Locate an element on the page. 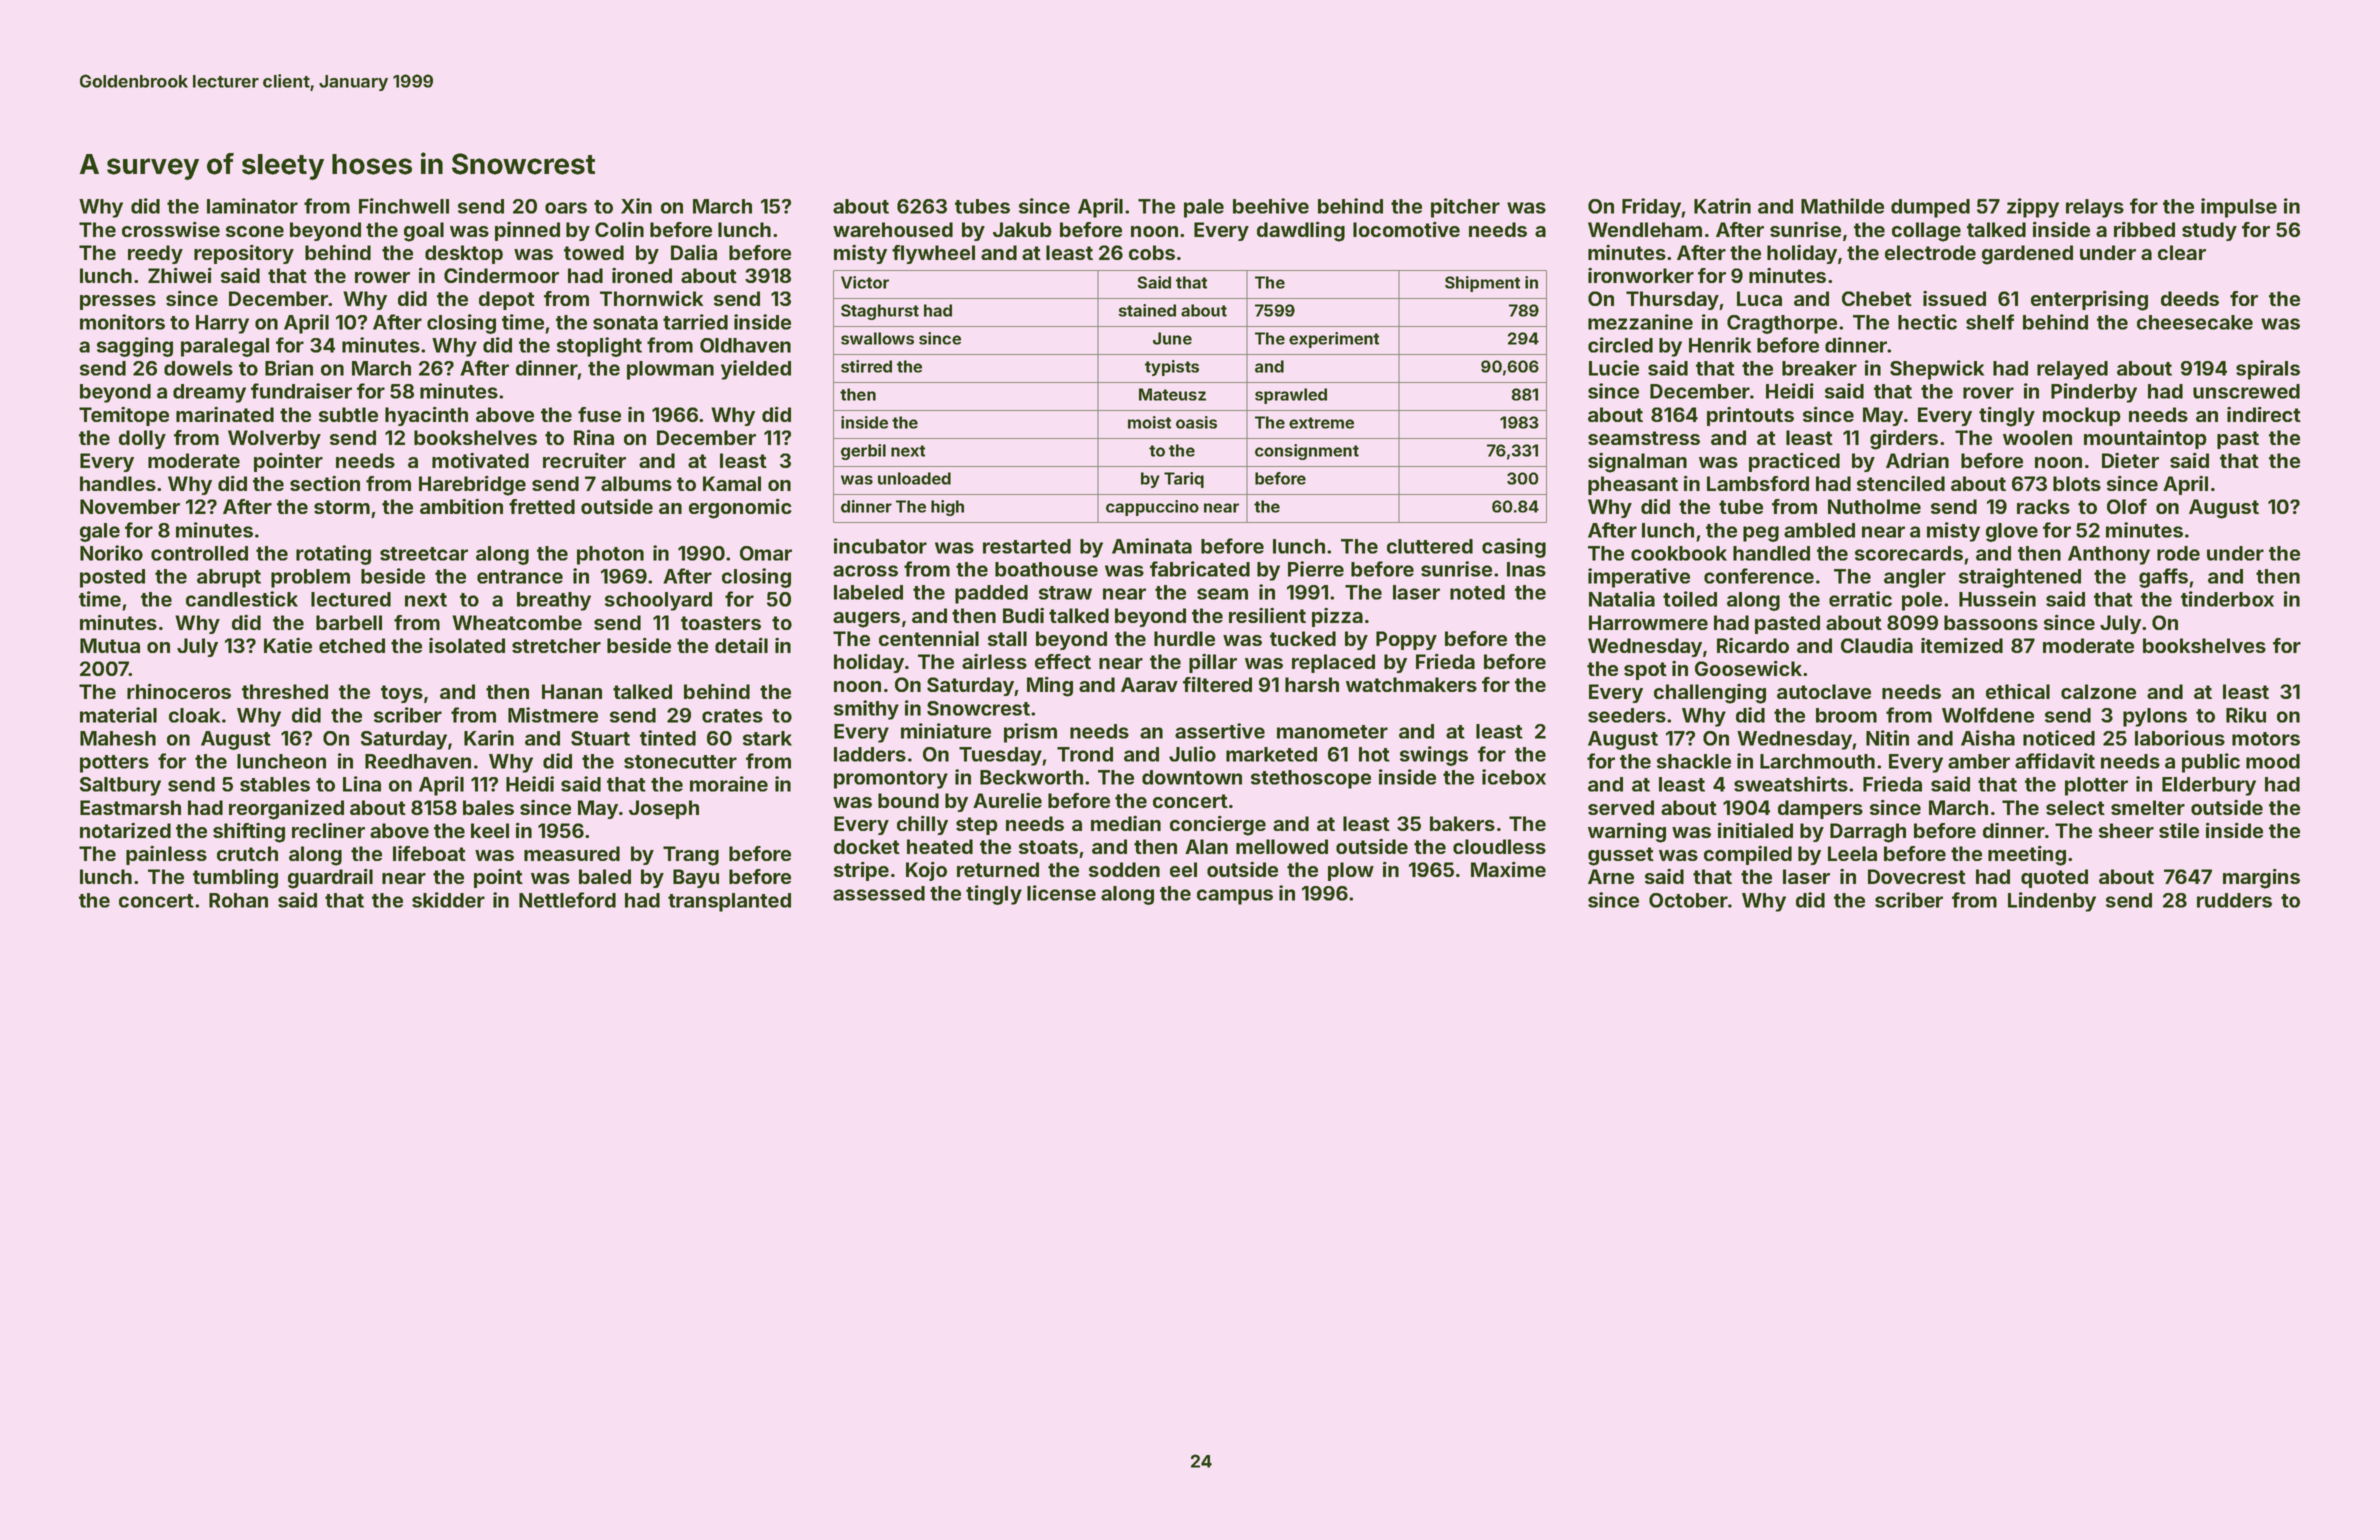  impulse is located at coordinates (2239, 208).
